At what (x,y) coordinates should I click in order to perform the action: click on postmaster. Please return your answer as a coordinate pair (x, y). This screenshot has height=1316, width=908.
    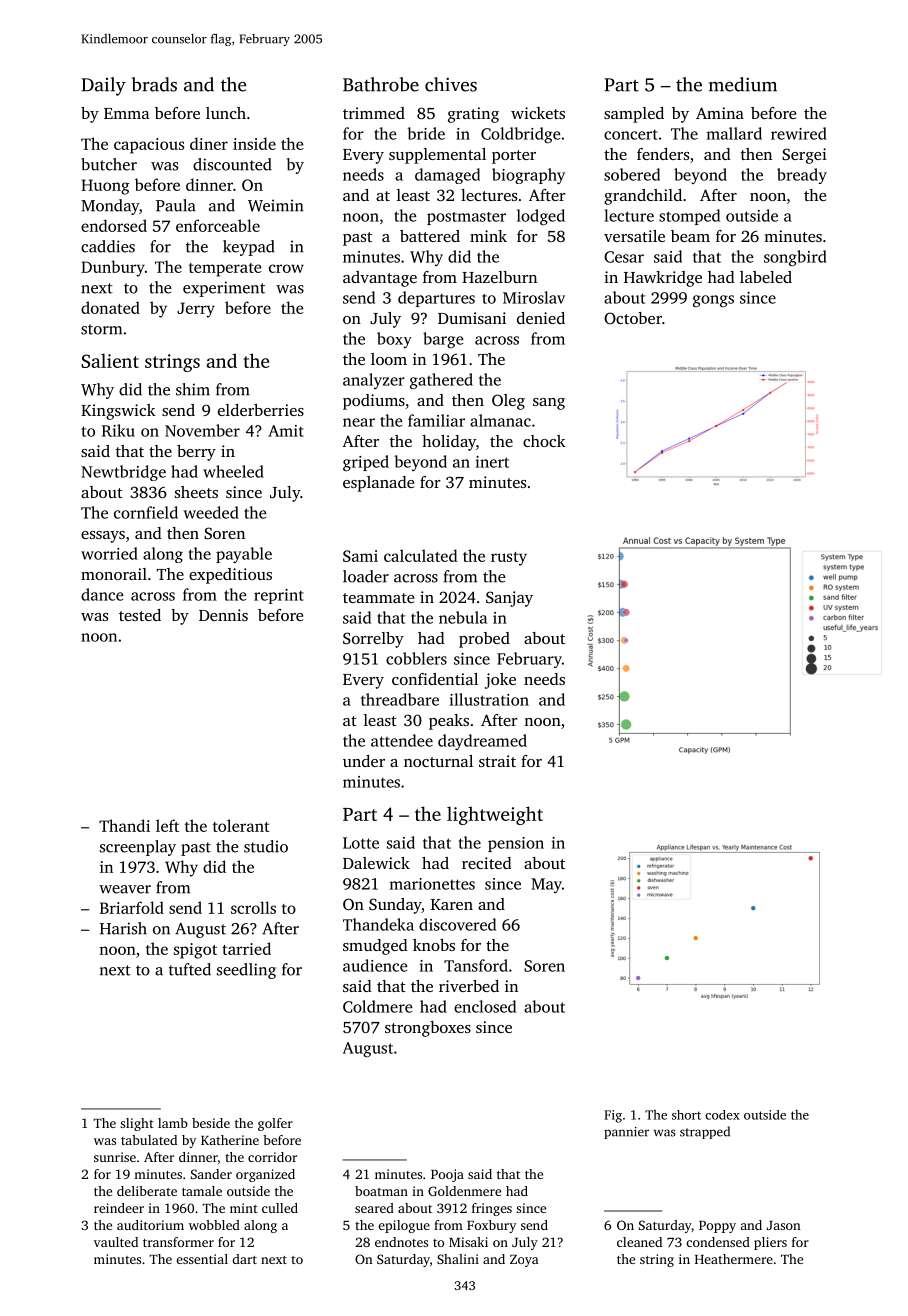
    Looking at the image, I should click on (466, 218).
